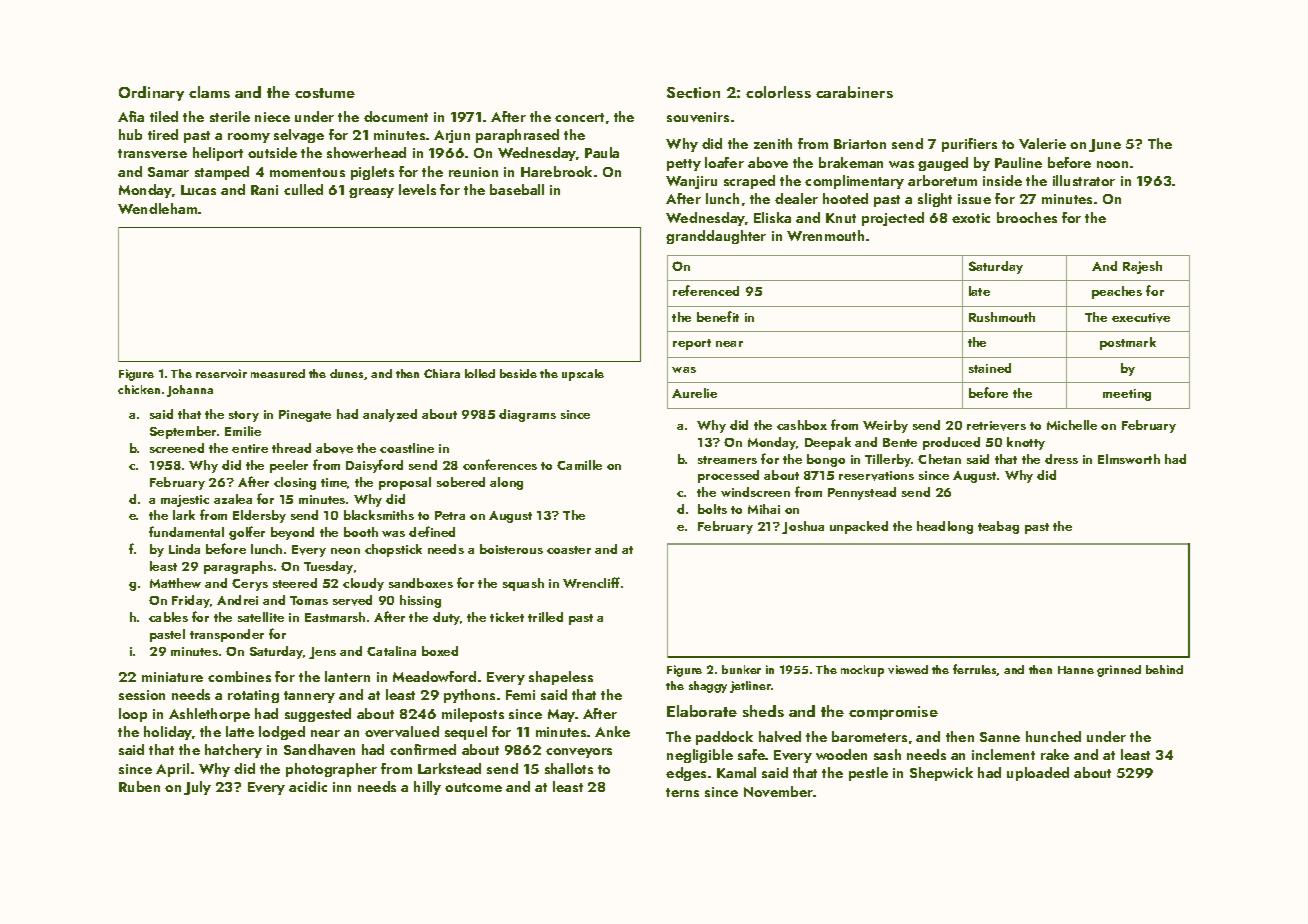 This screenshot has height=924, width=1308. Describe the element at coordinates (971, 218) in the screenshot. I see `exotic` at that location.
